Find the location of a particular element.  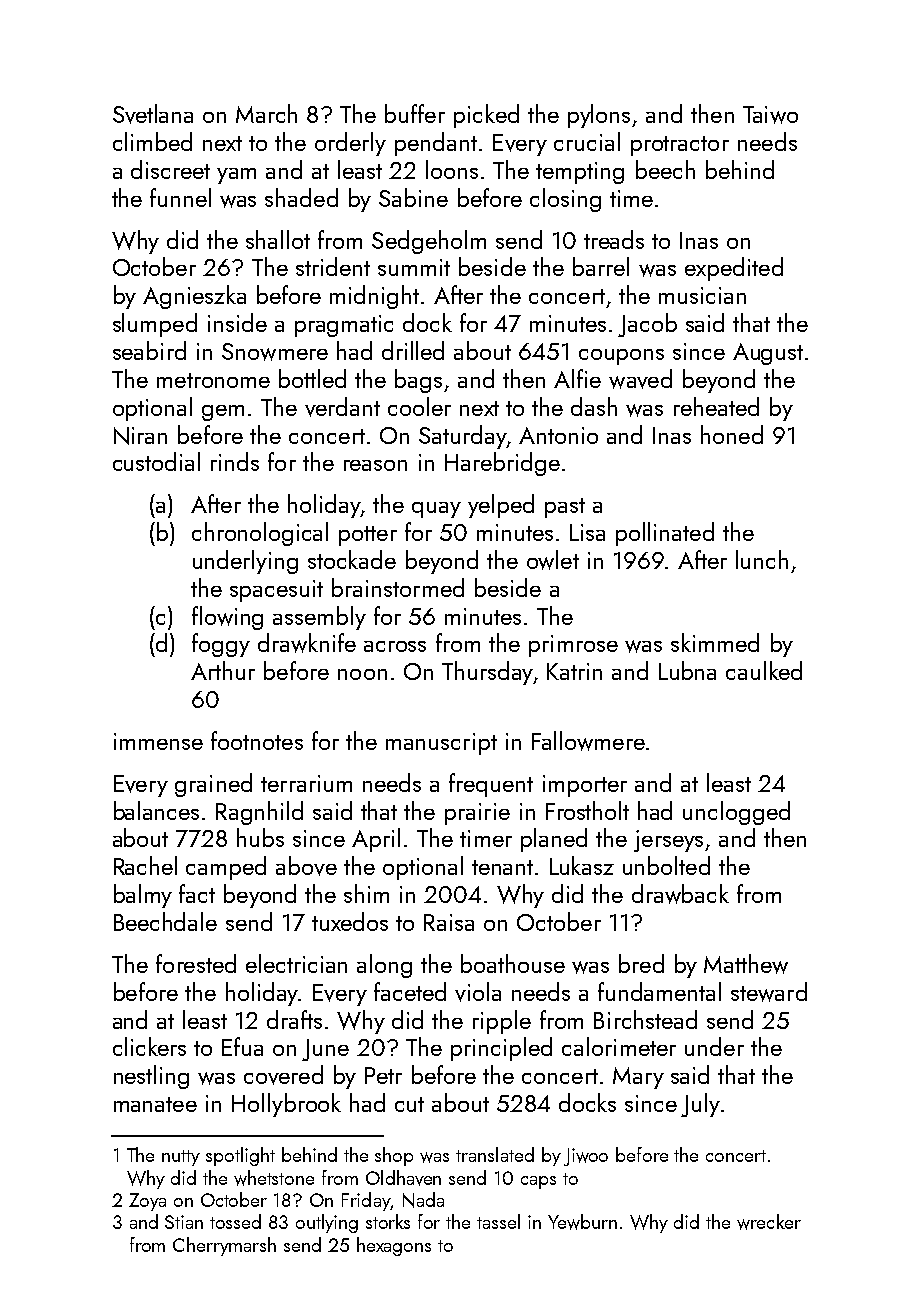

cut is located at coordinates (409, 1104).
